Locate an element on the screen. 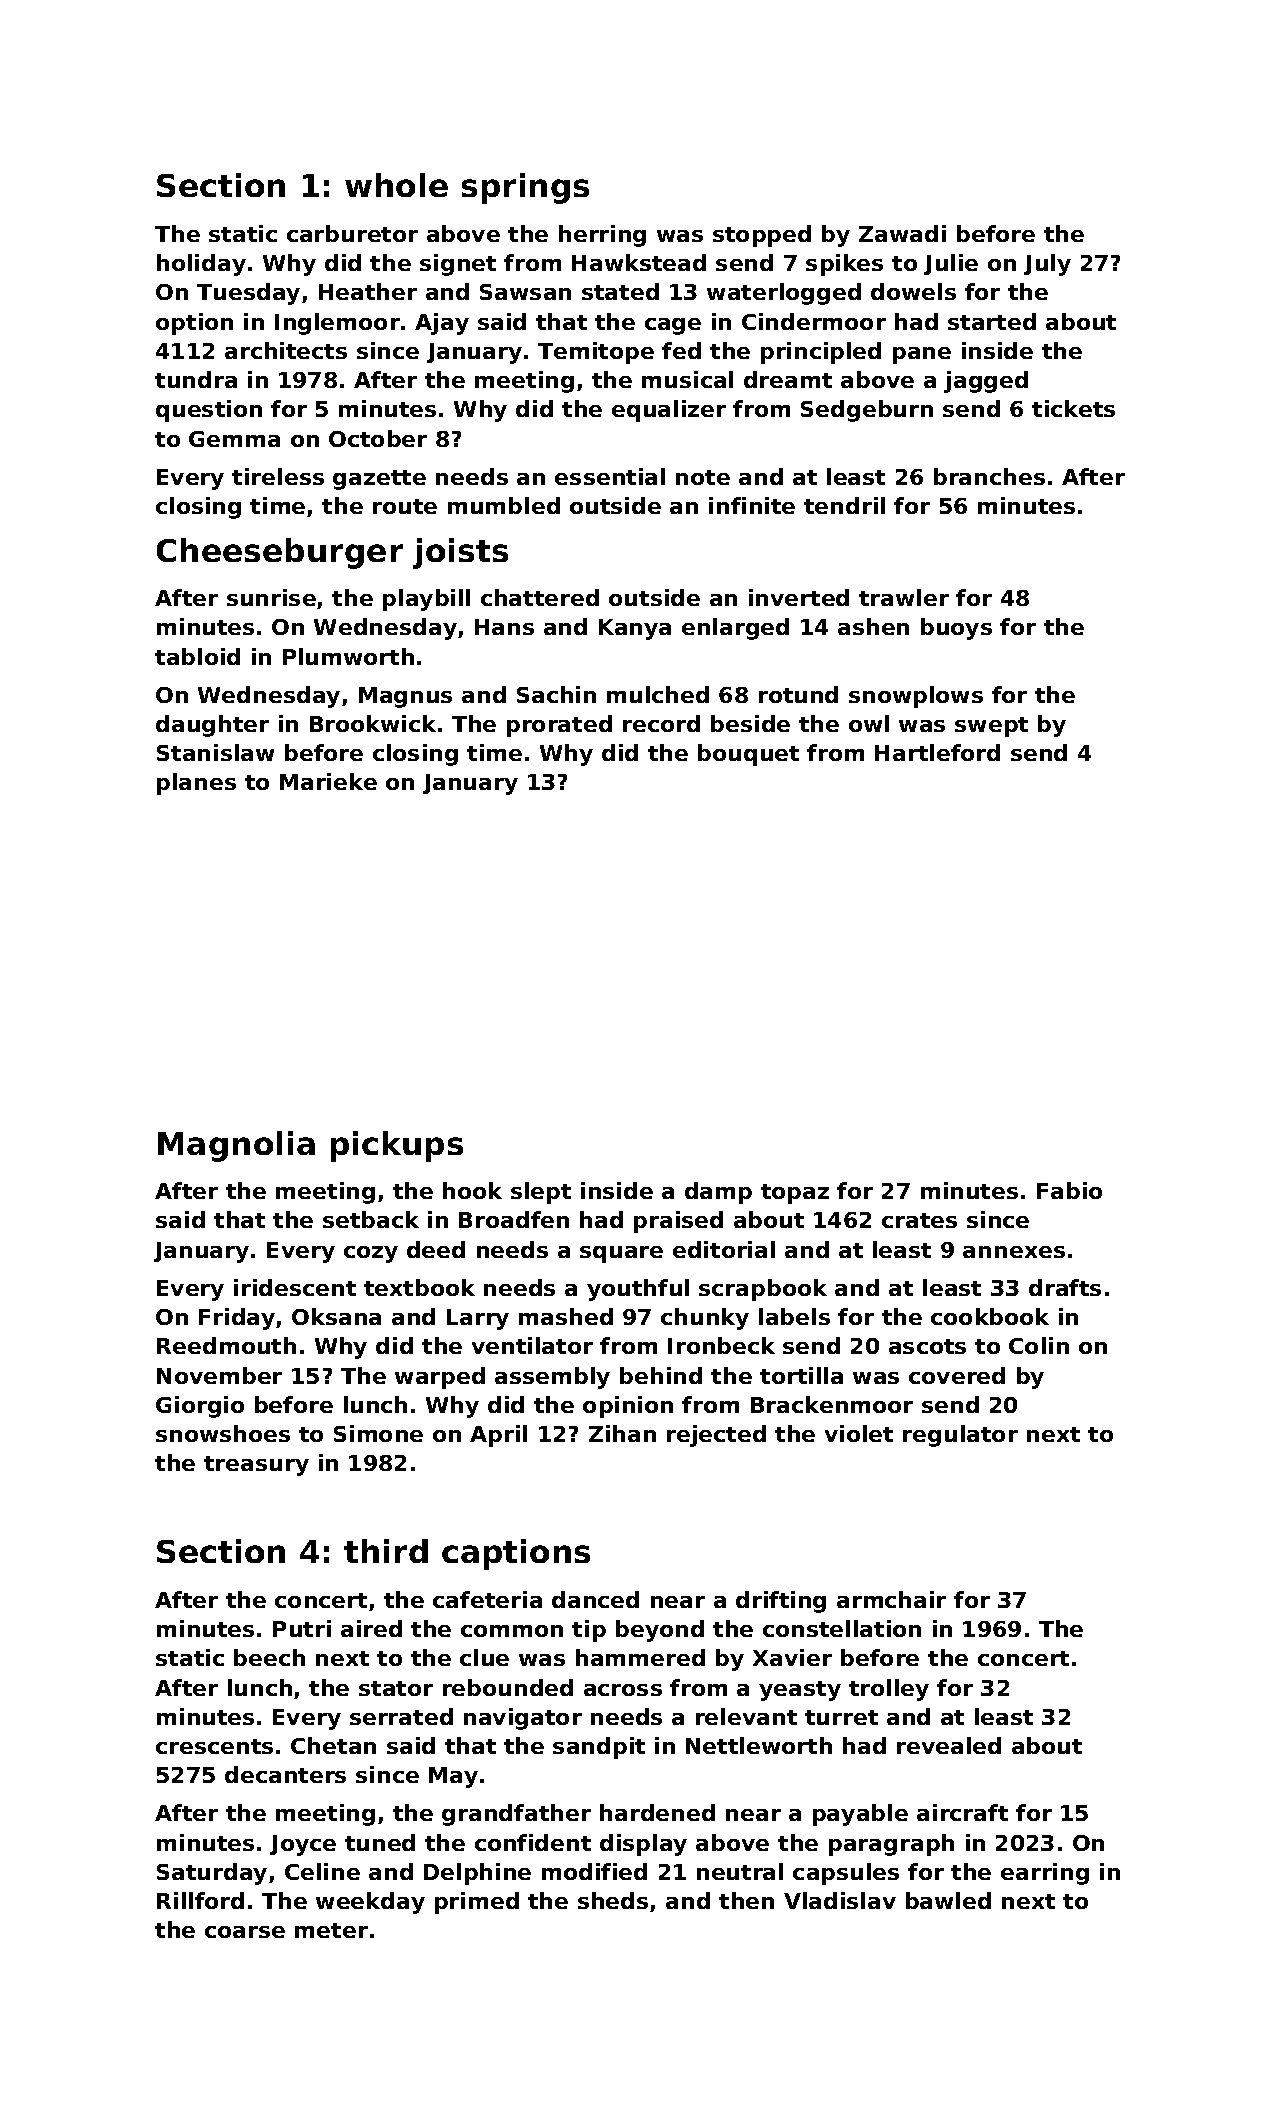 This screenshot has width=1283, height=2113. Marieke is located at coordinates (328, 781).
